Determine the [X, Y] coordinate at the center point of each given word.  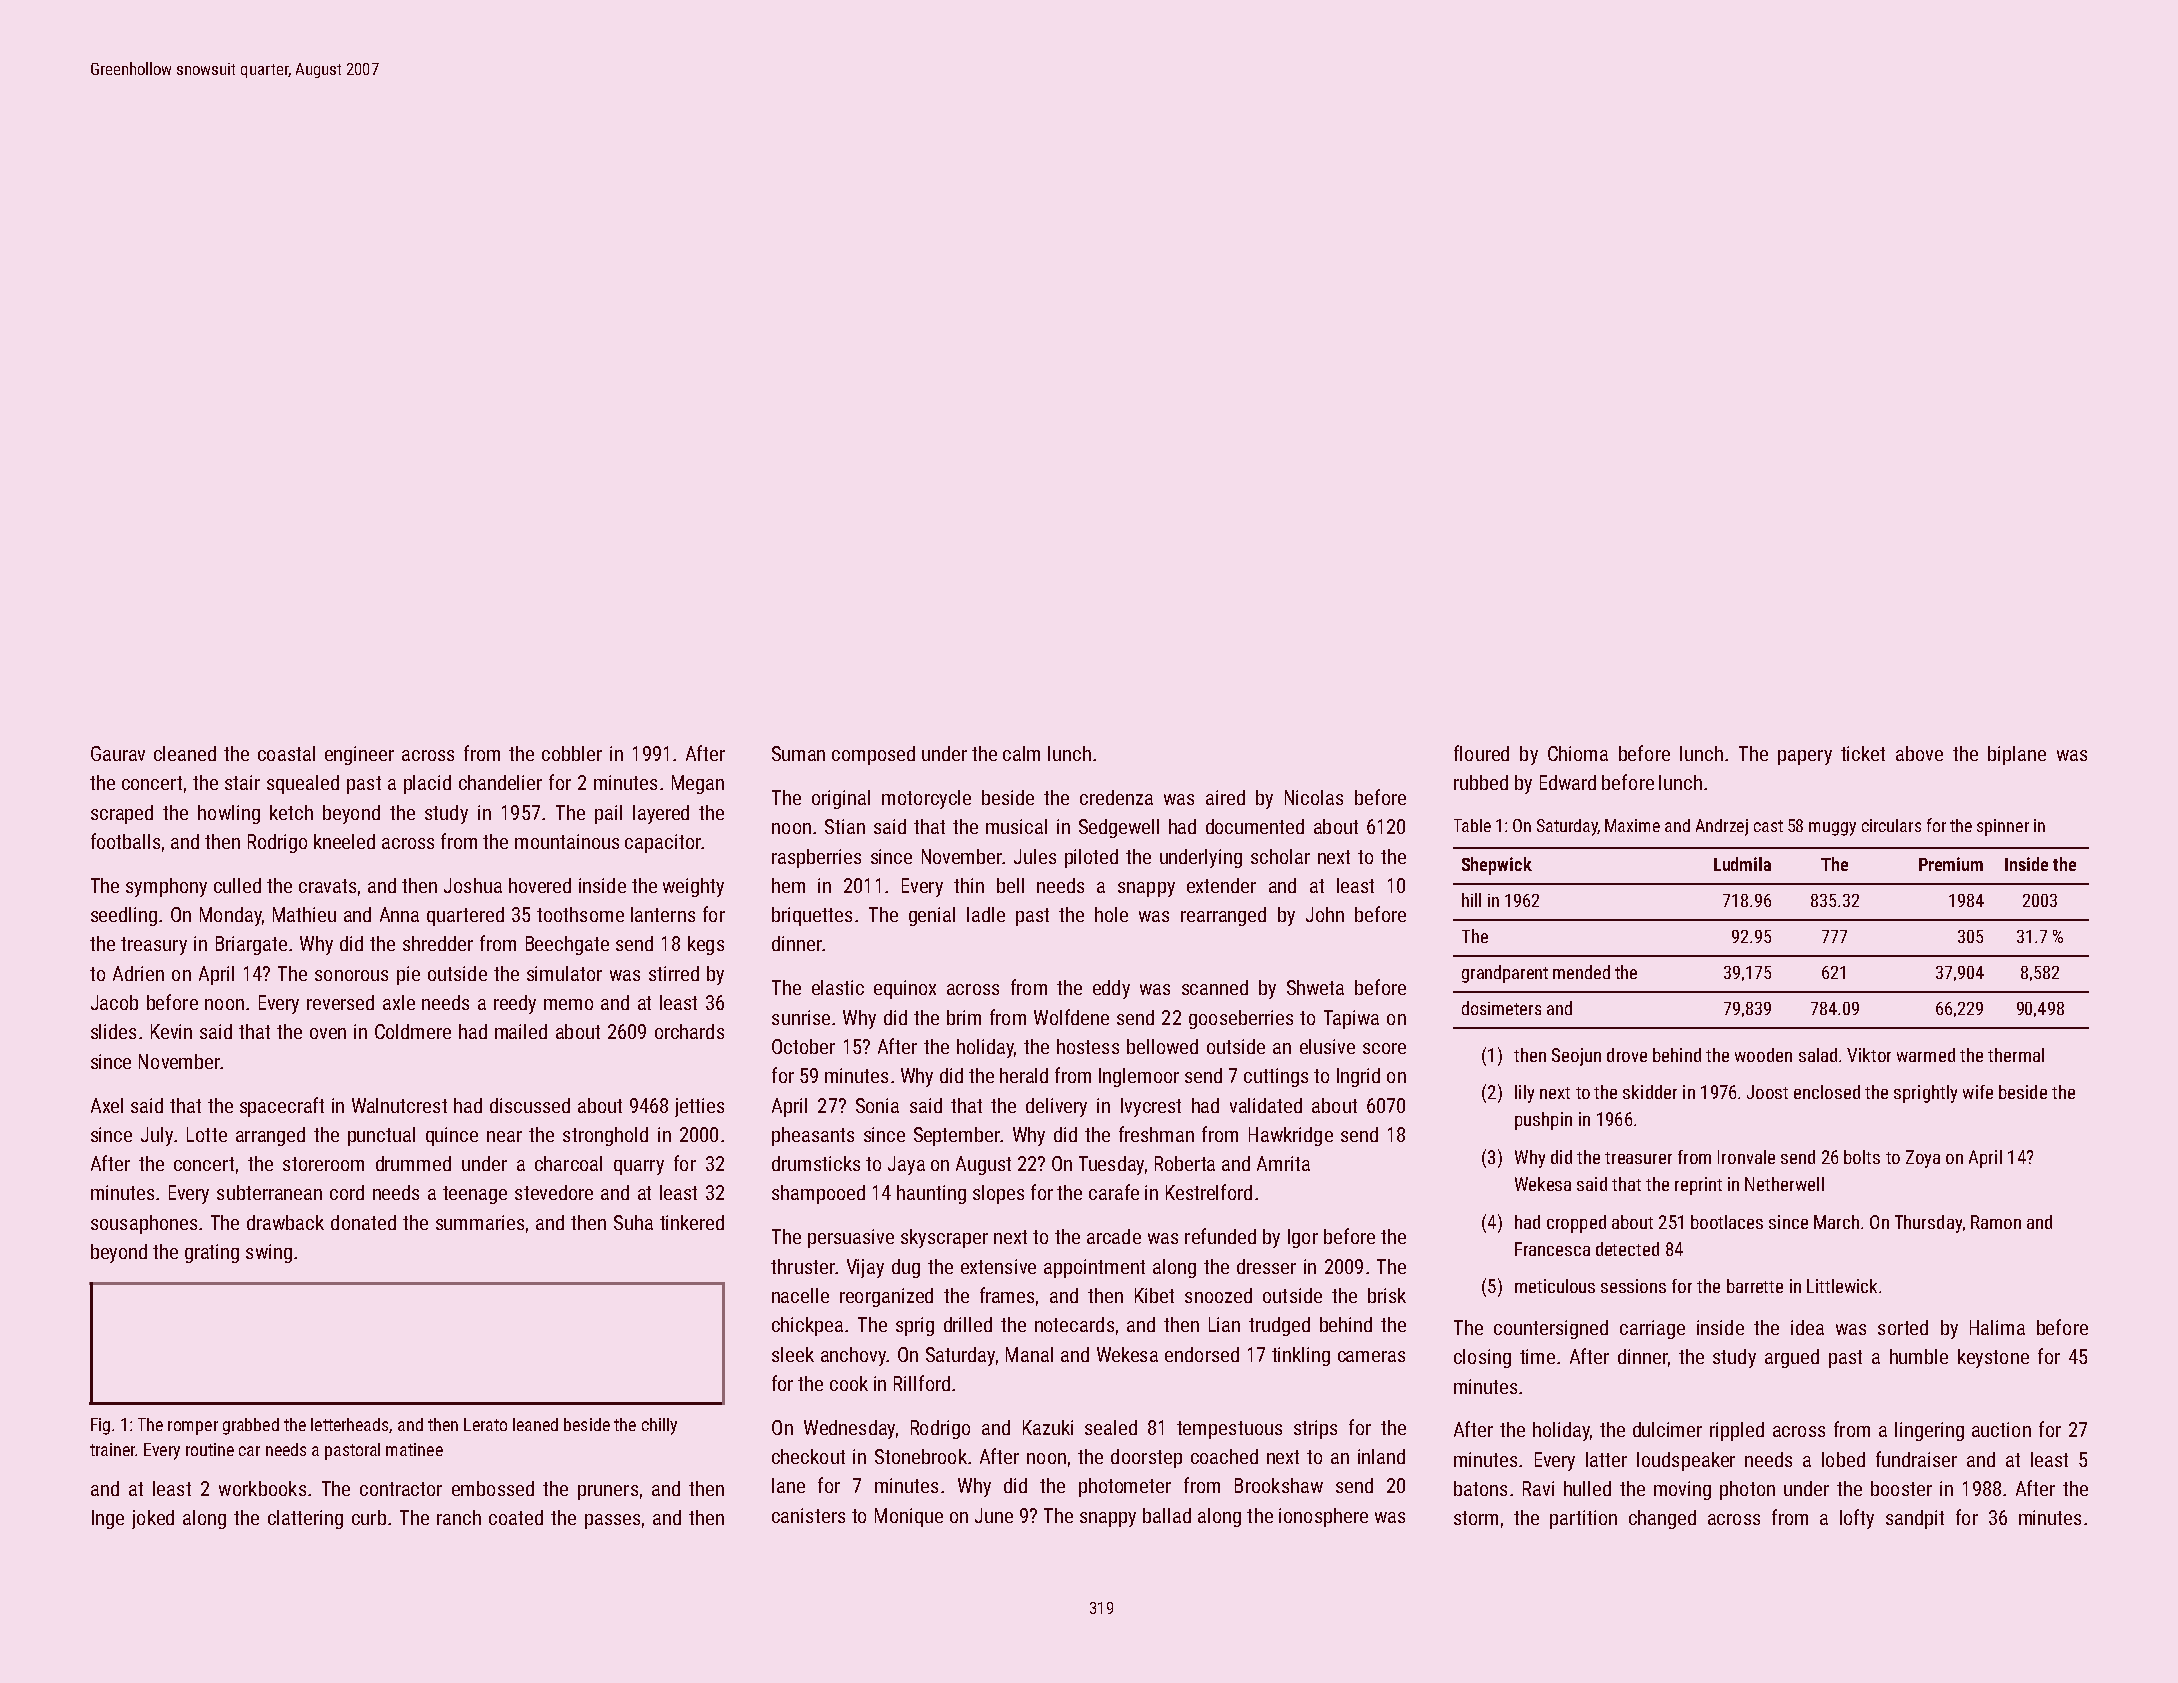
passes [612, 1521]
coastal [286, 753]
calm [1021, 753]
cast [1768, 826]
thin [969, 885]
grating [212, 1253]
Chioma [1578, 753]
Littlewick [1842, 1286]
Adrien [138, 973]
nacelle [800, 1295]
